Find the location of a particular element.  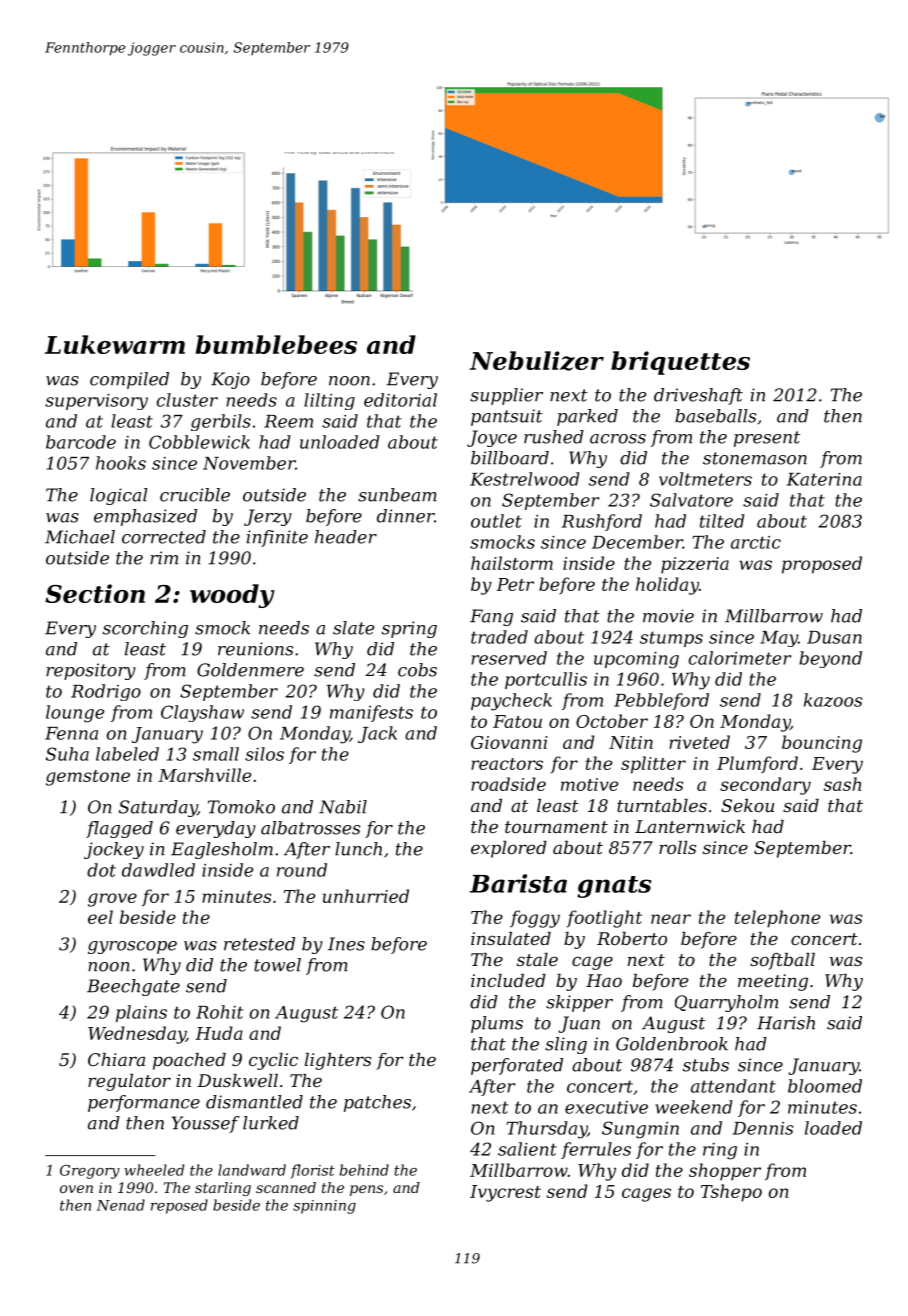

patches is located at coordinates (377, 1103).
